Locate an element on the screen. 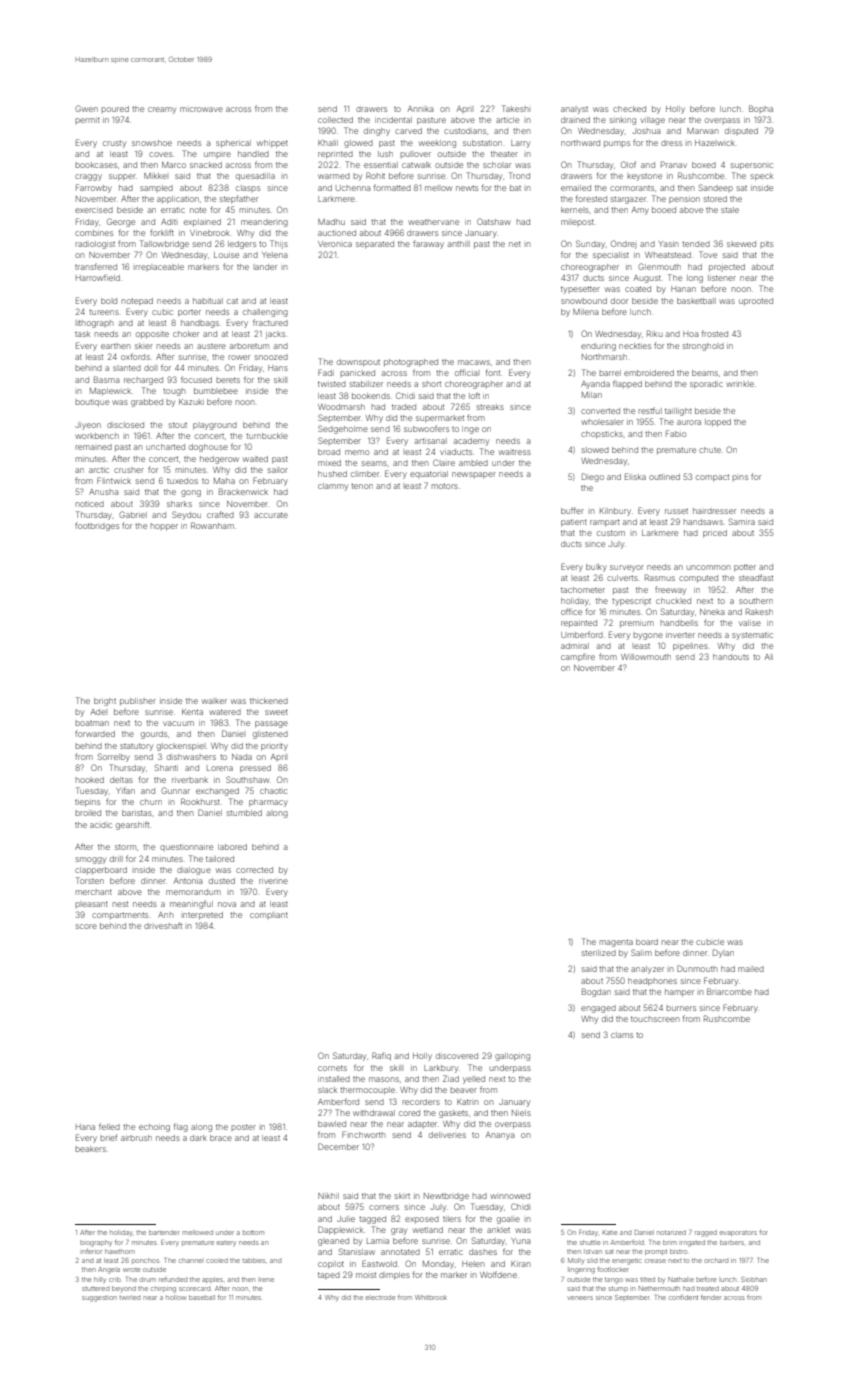 The width and height of the screenshot is (849, 1400). electrode is located at coordinates (381, 1297).
